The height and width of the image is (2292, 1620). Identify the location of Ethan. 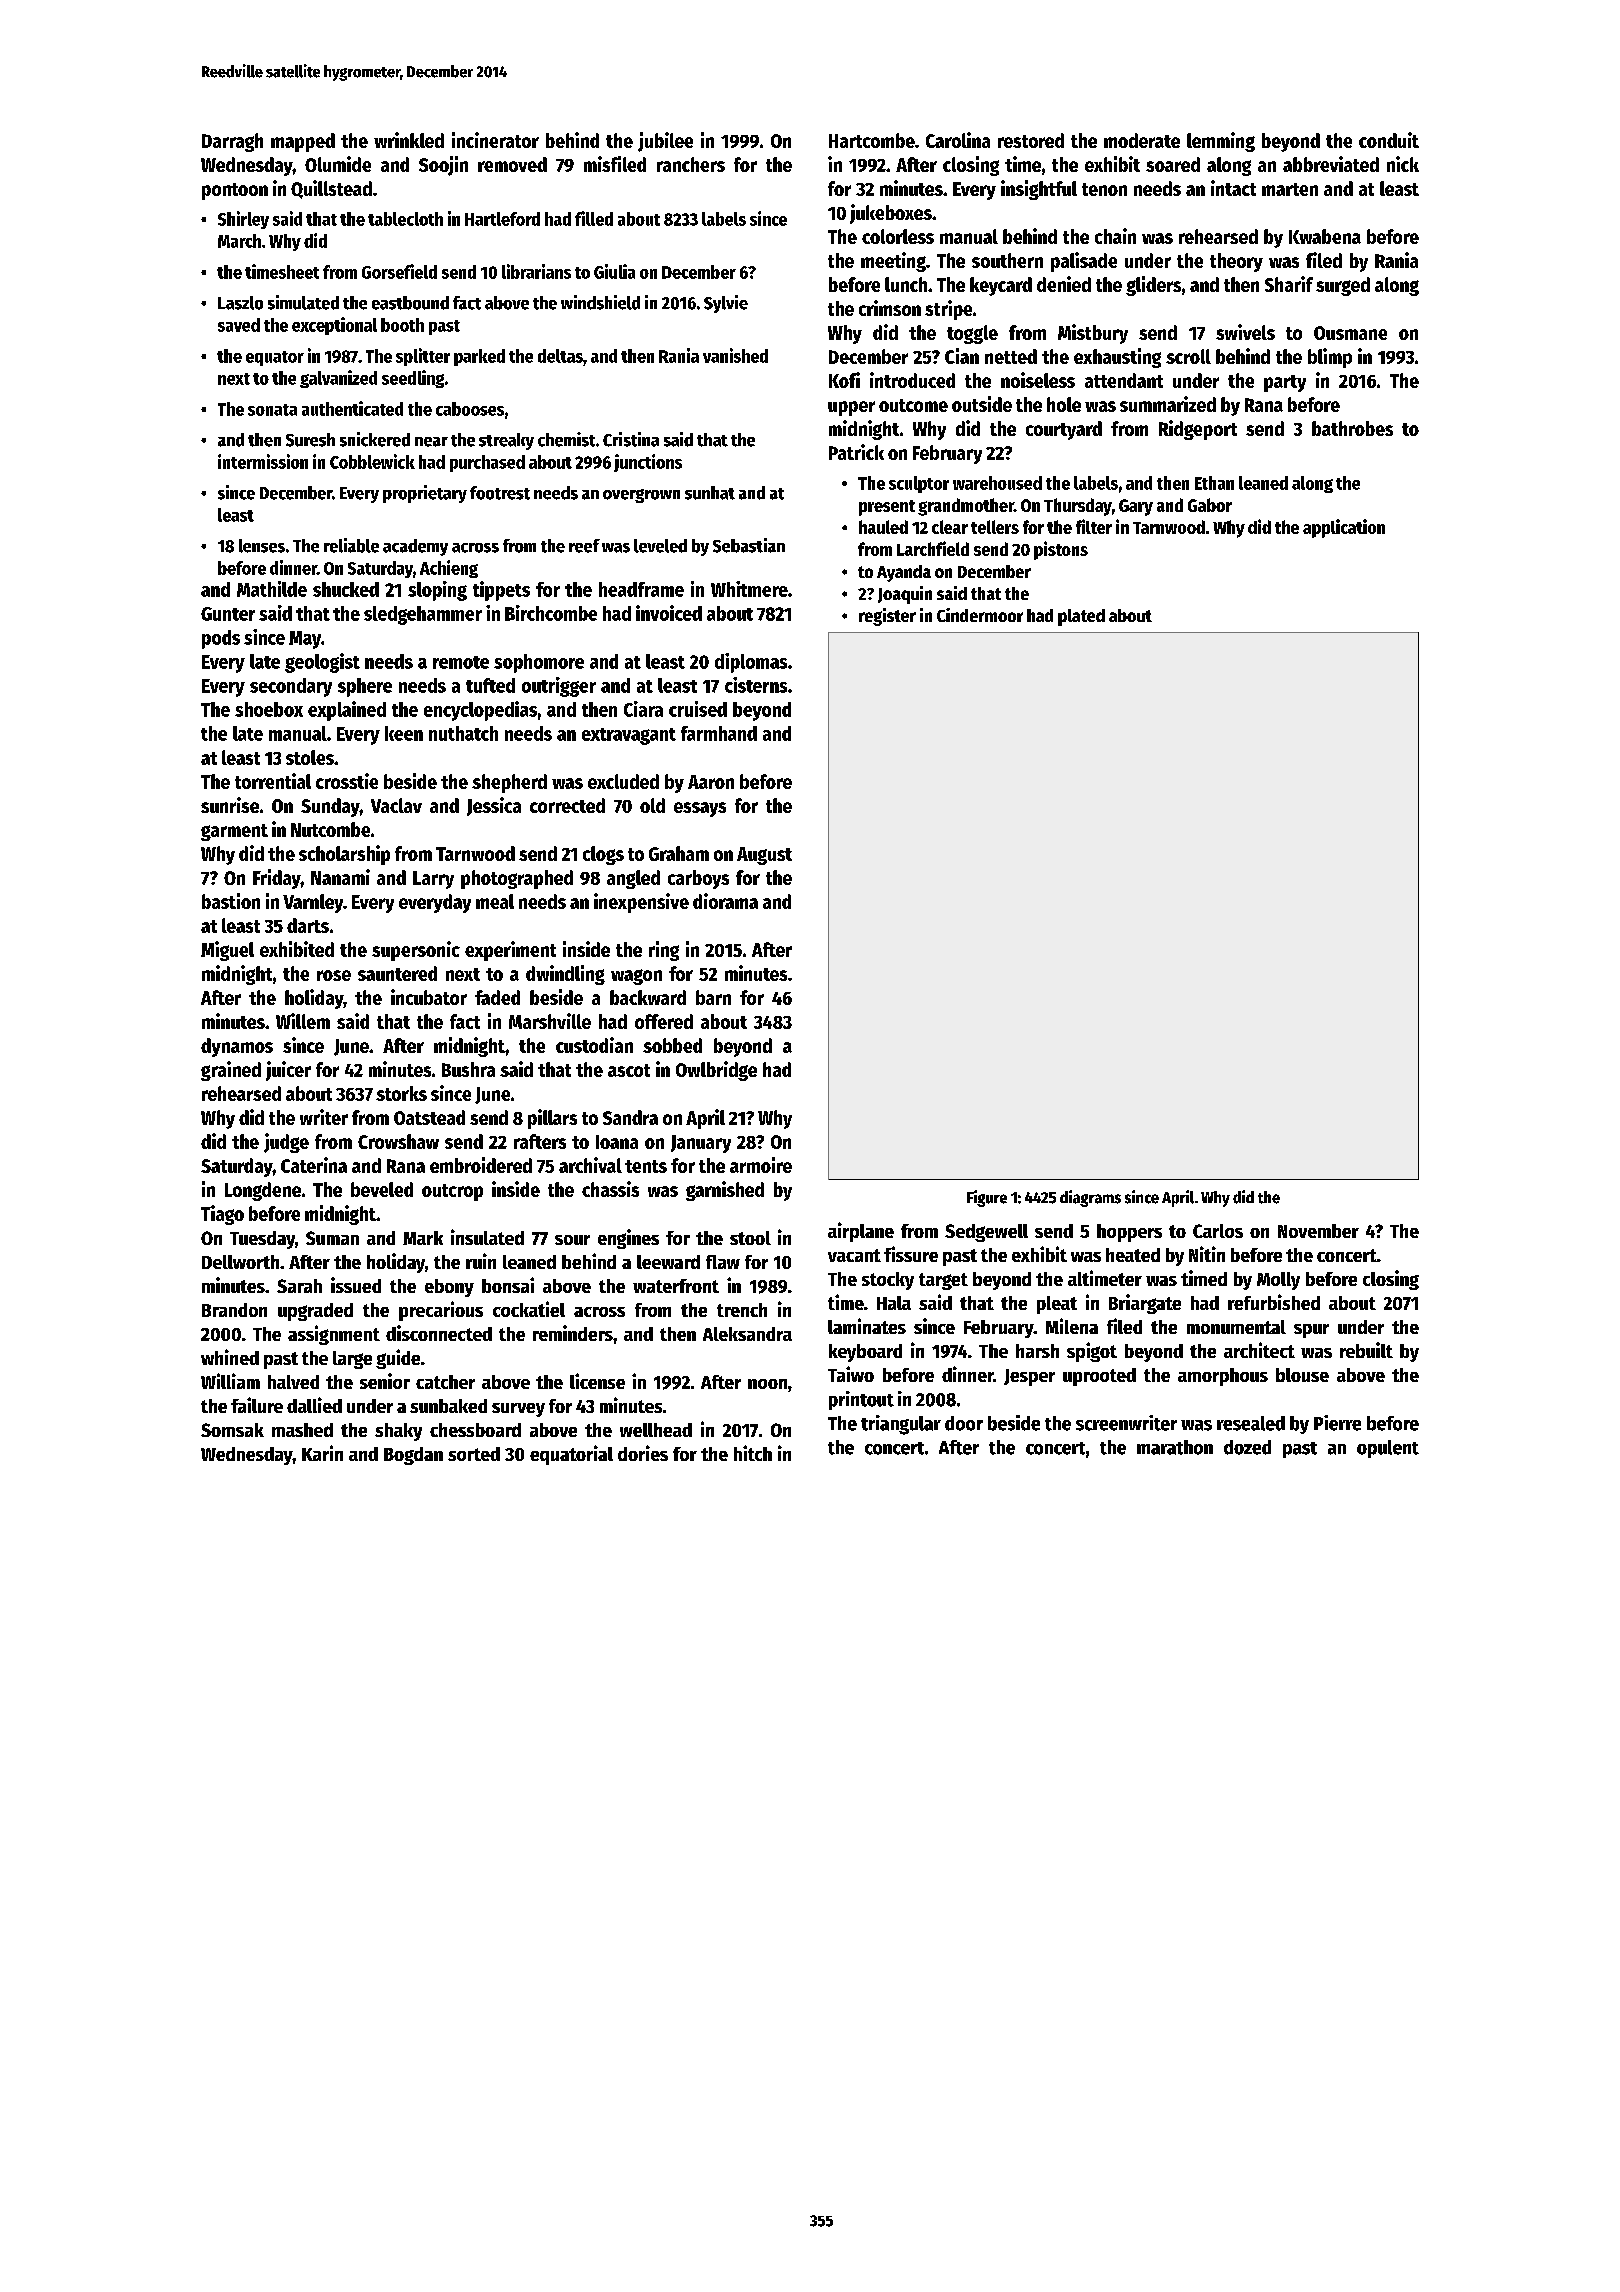
(1214, 483).
